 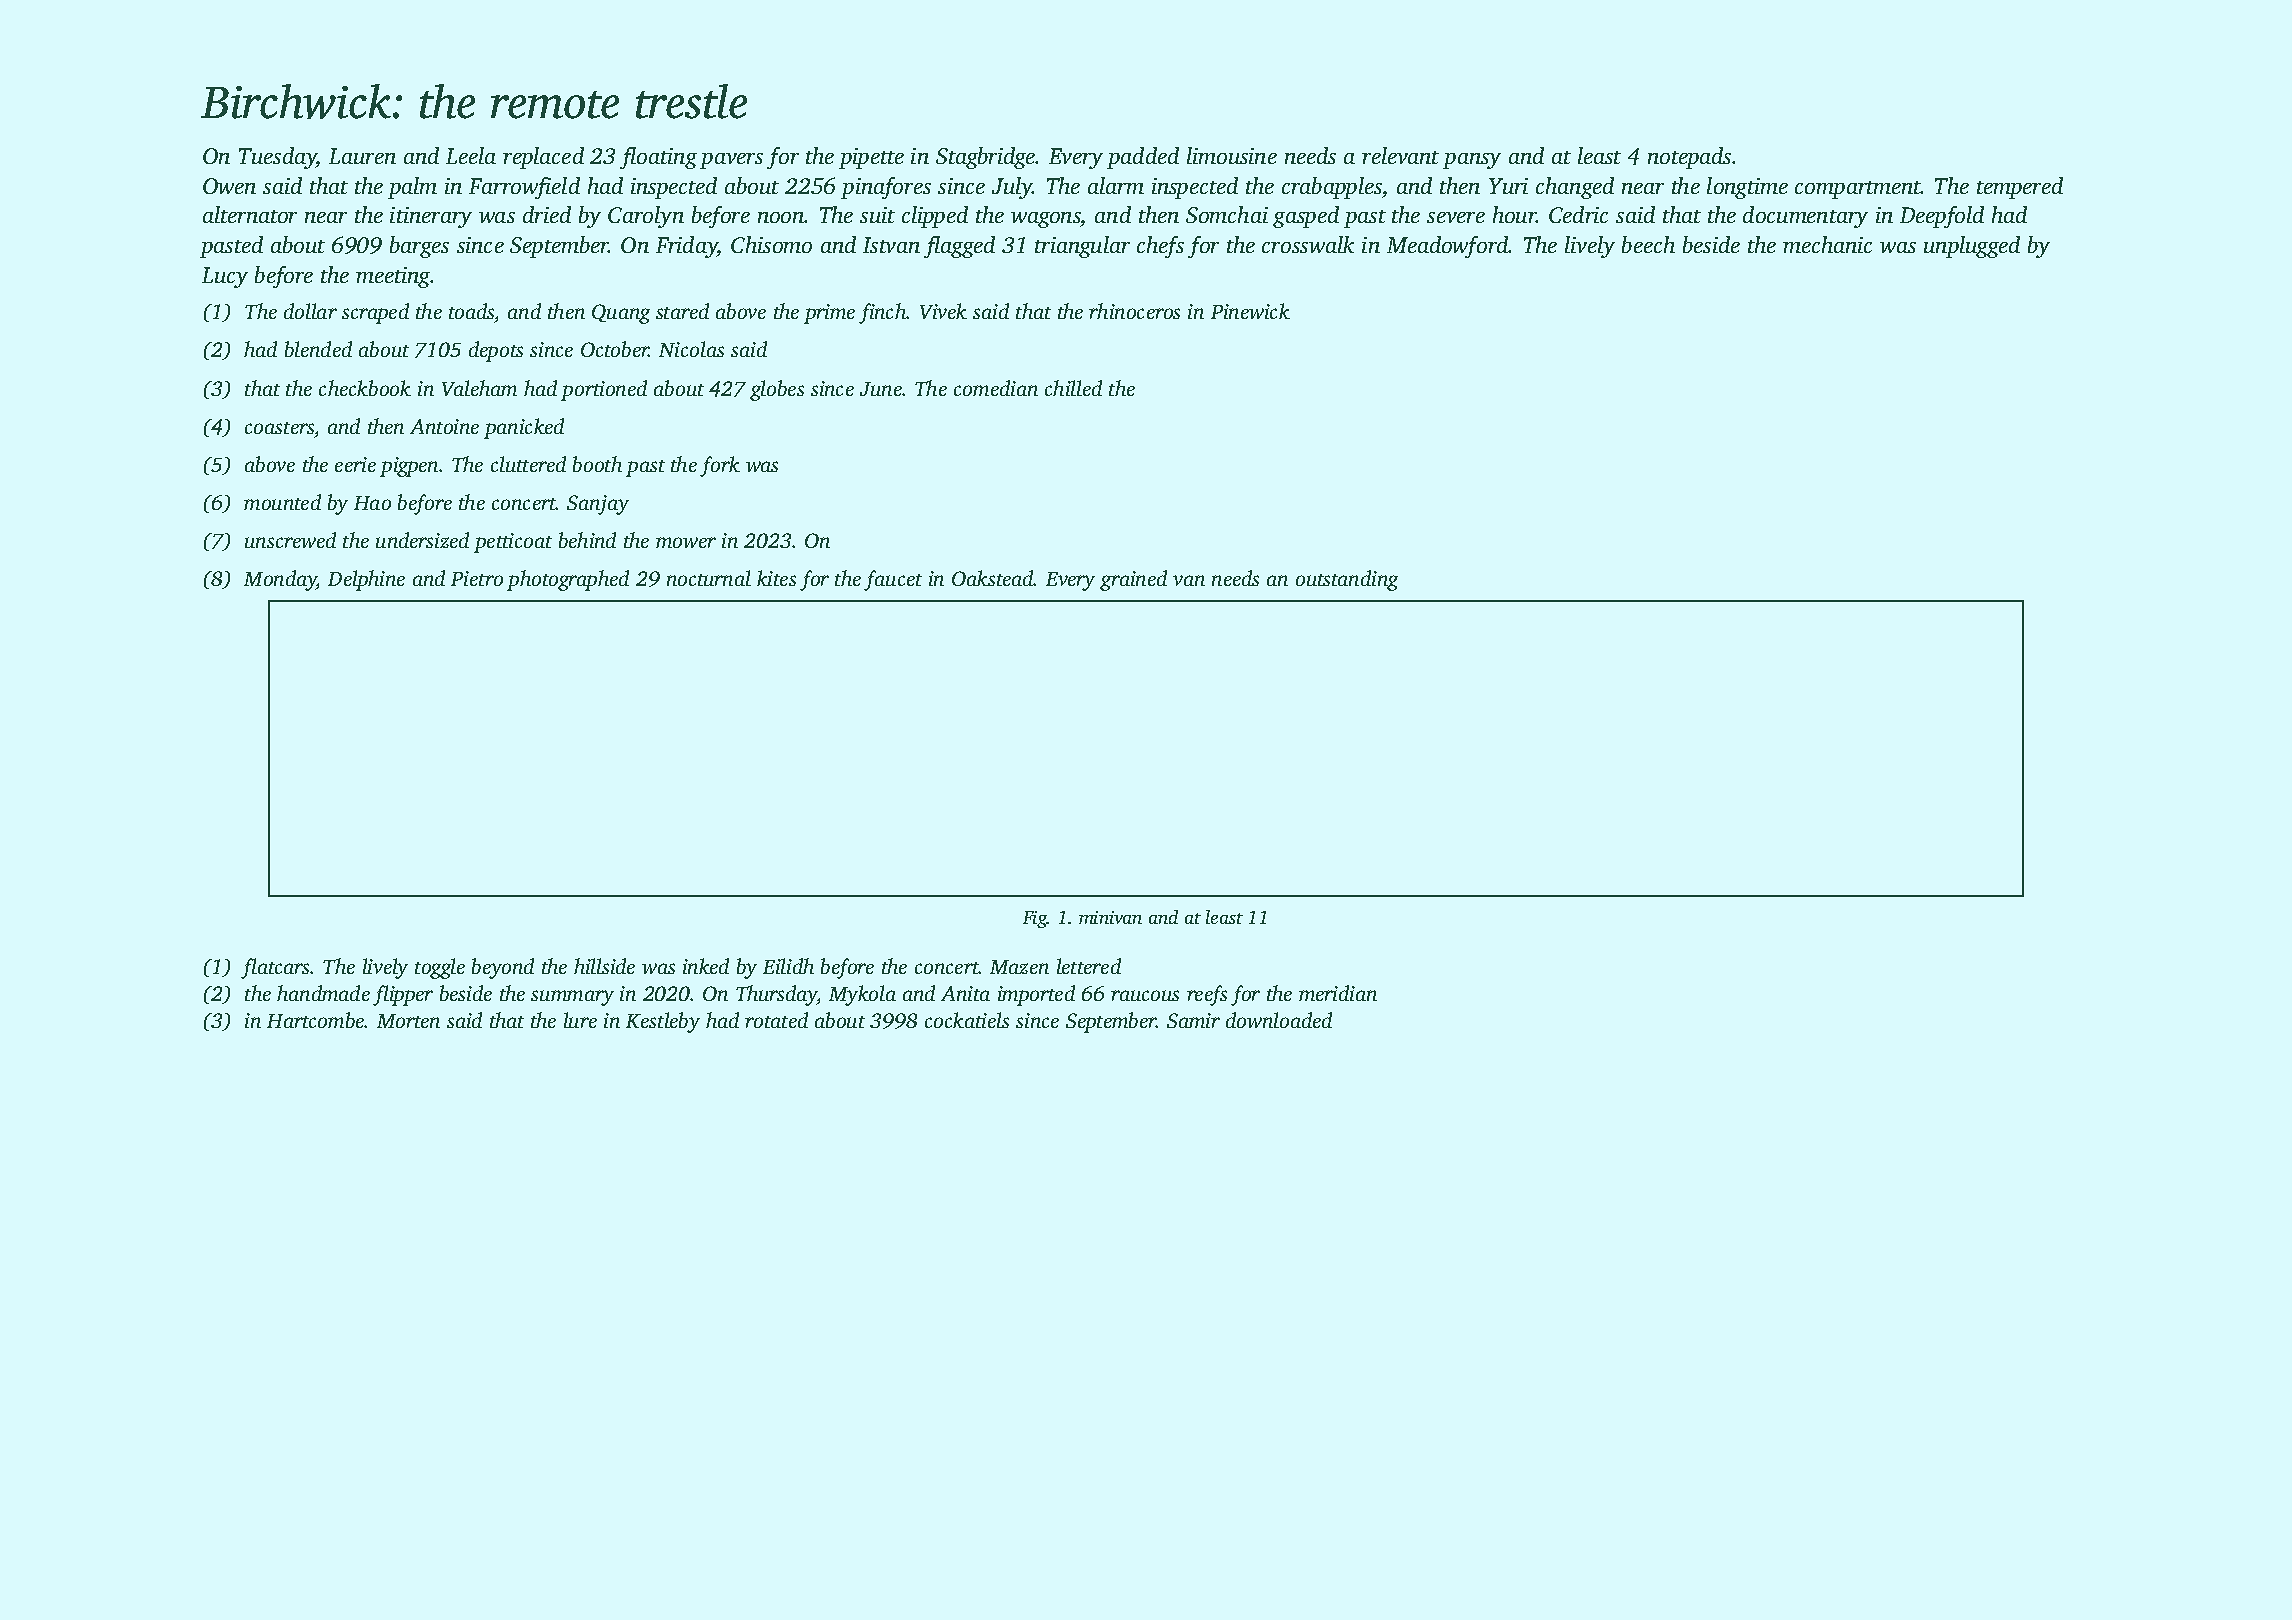 I want to click on Fig, so click(x=1035, y=919).
